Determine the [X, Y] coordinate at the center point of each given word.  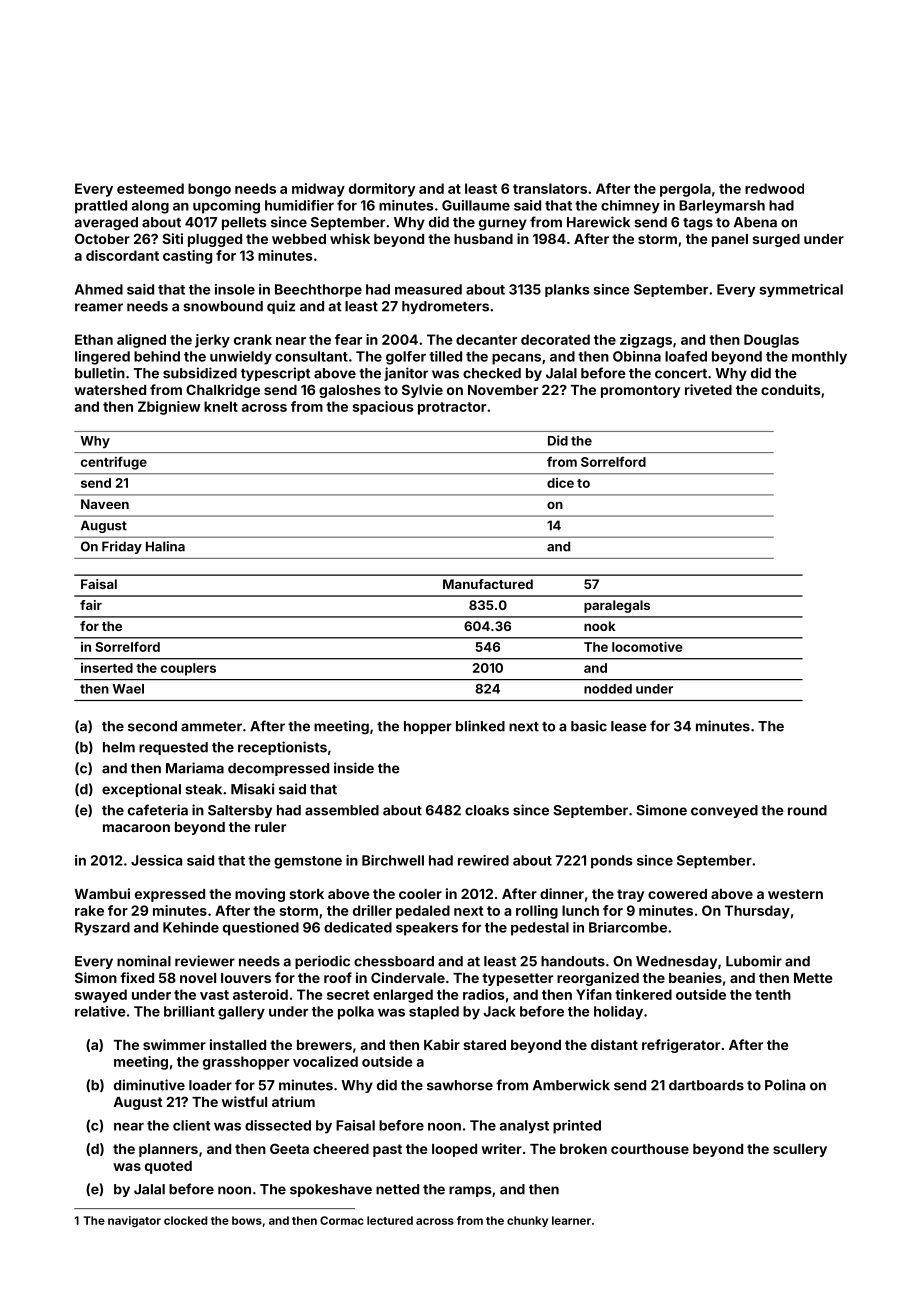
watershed [110, 390]
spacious [383, 408]
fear [348, 339]
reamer [99, 307]
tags [698, 224]
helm [119, 747]
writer [501, 1148]
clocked [186, 1220]
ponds [612, 862]
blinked [480, 726]
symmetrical [801, 290]
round [807, 810]
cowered [677, 894]
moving [260, 895]
